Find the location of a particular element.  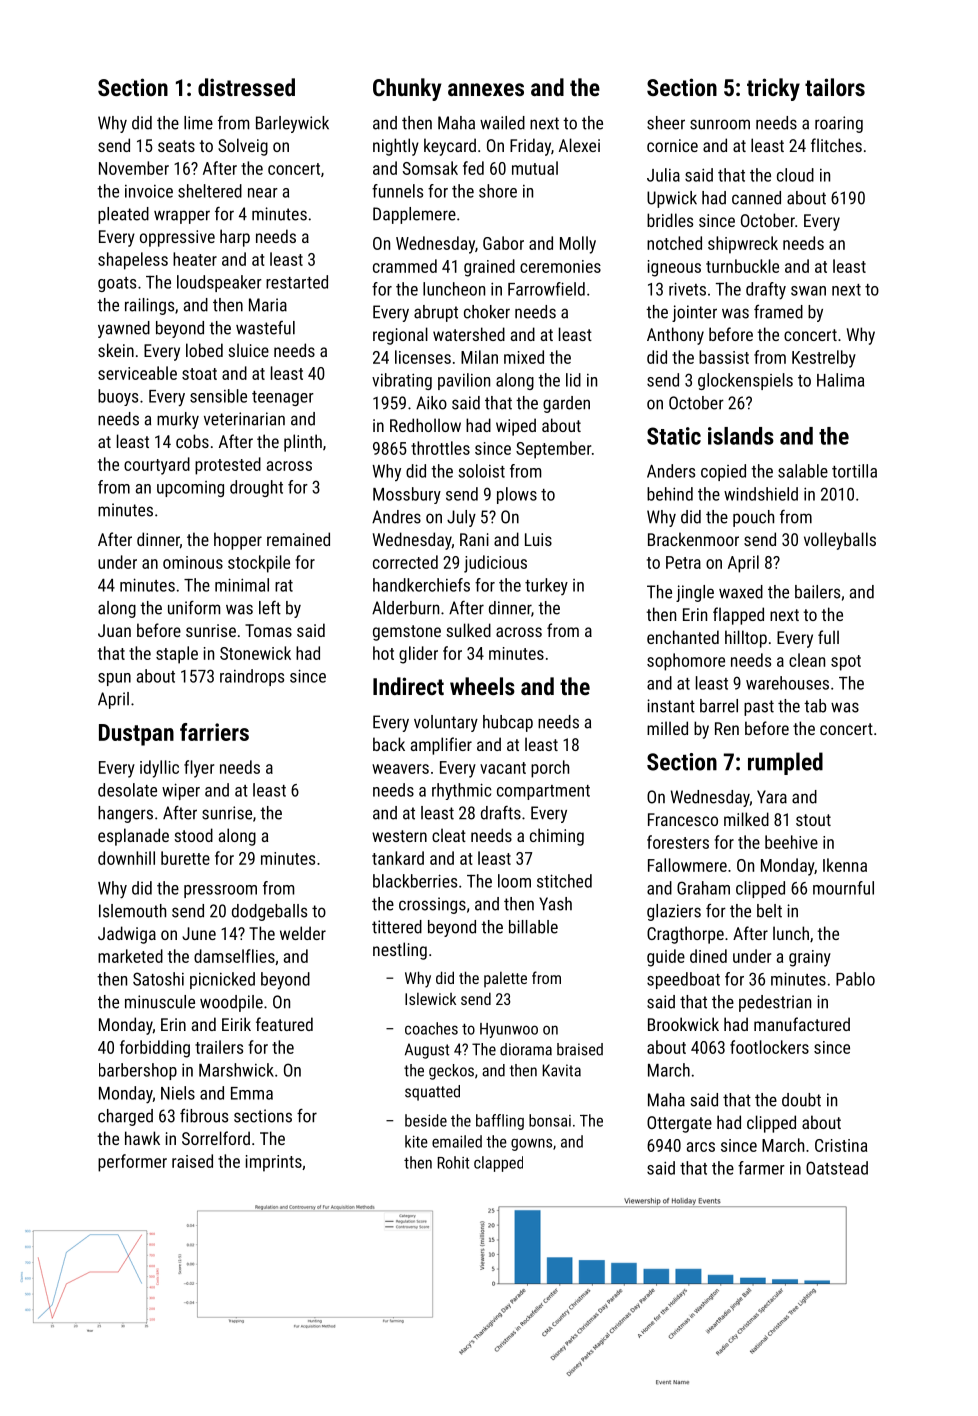

Brookwick is located at coordinates (683, 1024).
